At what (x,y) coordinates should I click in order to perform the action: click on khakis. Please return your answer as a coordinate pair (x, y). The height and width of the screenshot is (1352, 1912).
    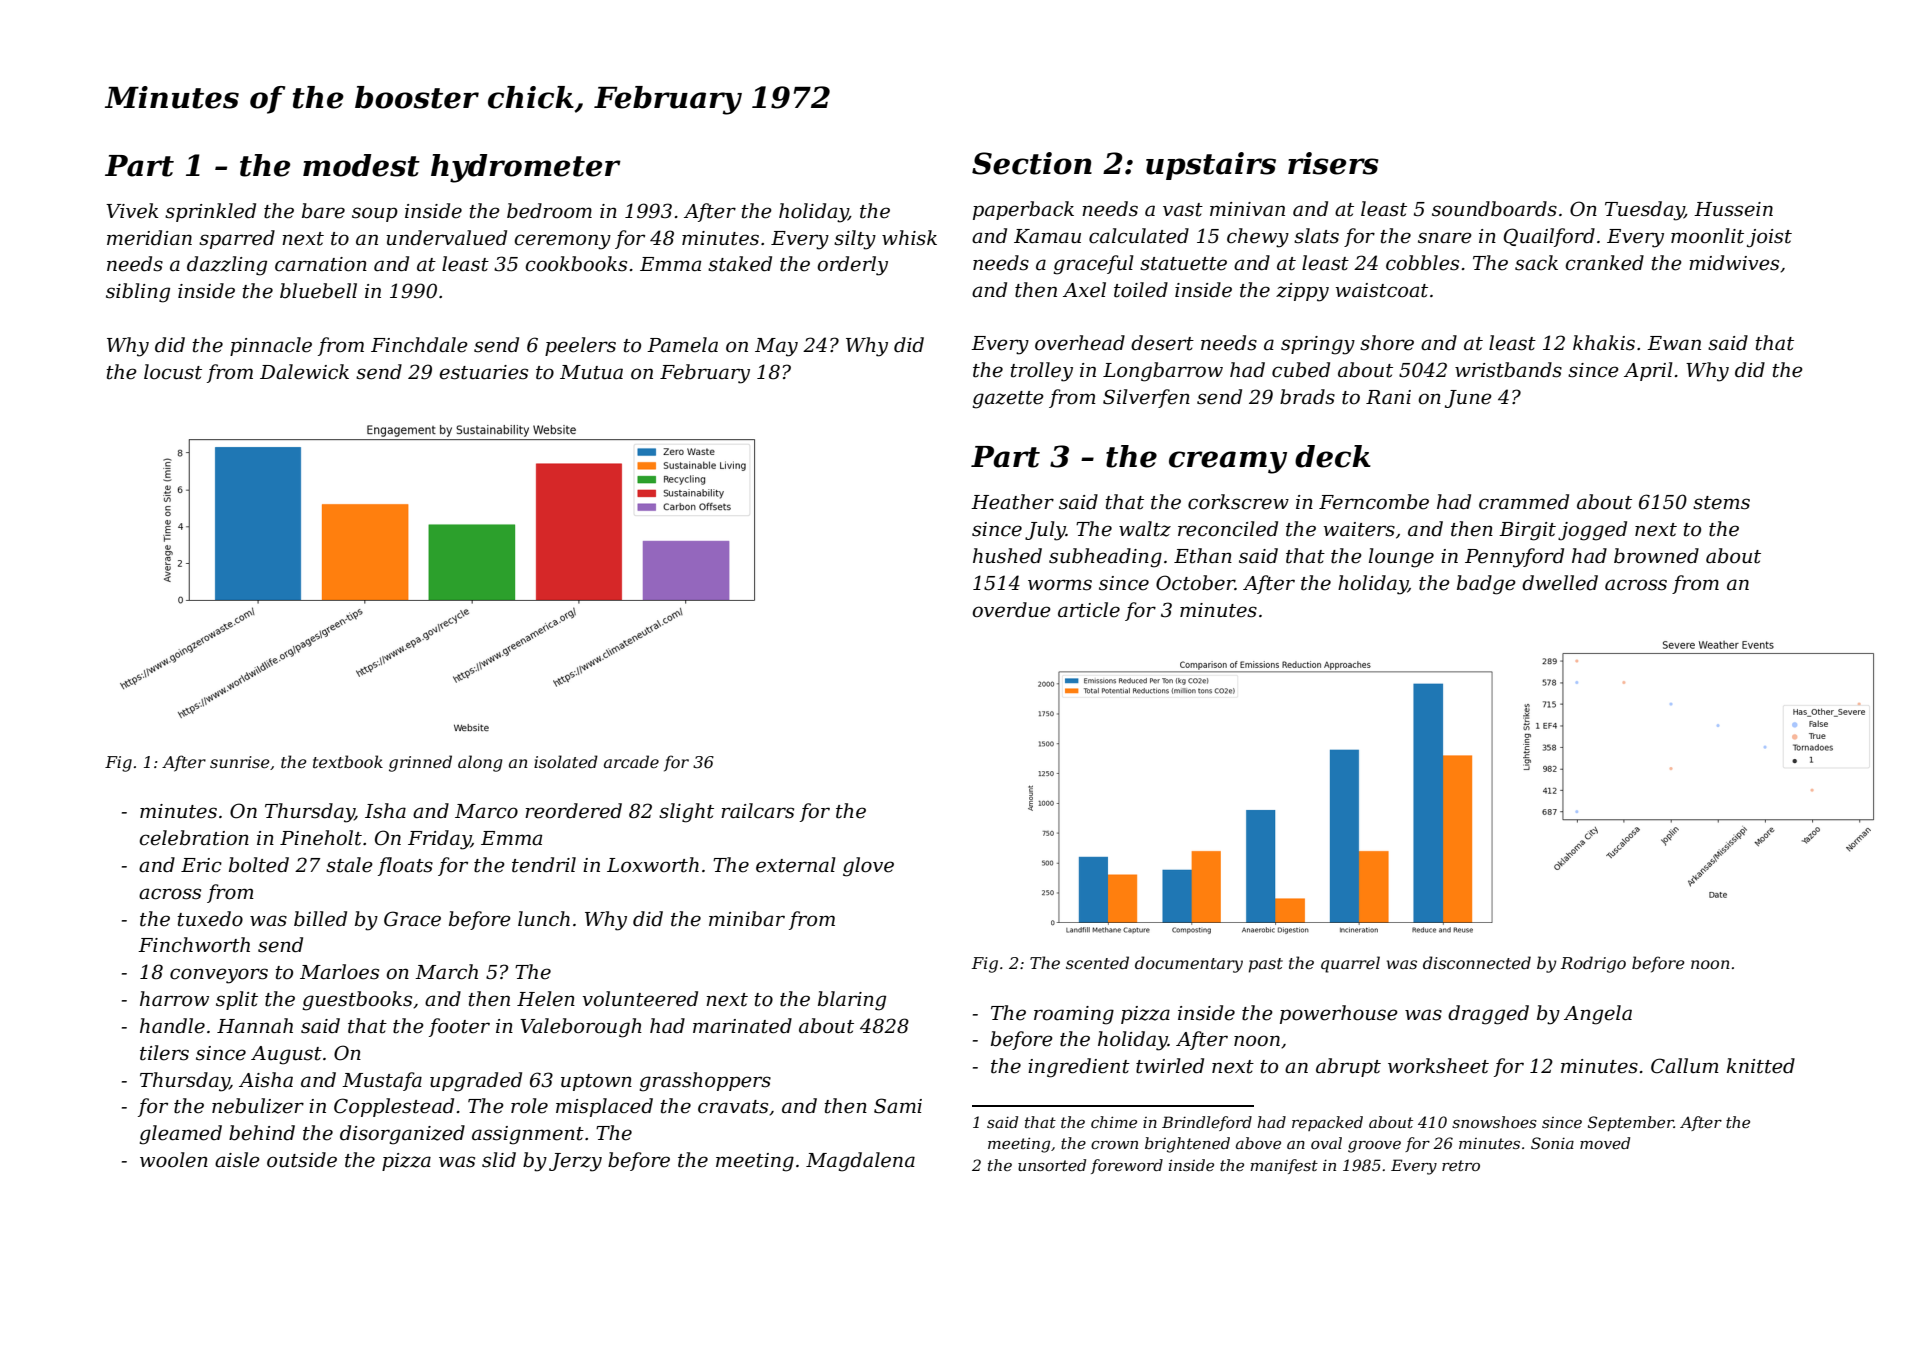
    Looking at the image, I should click on (1604, 343).
